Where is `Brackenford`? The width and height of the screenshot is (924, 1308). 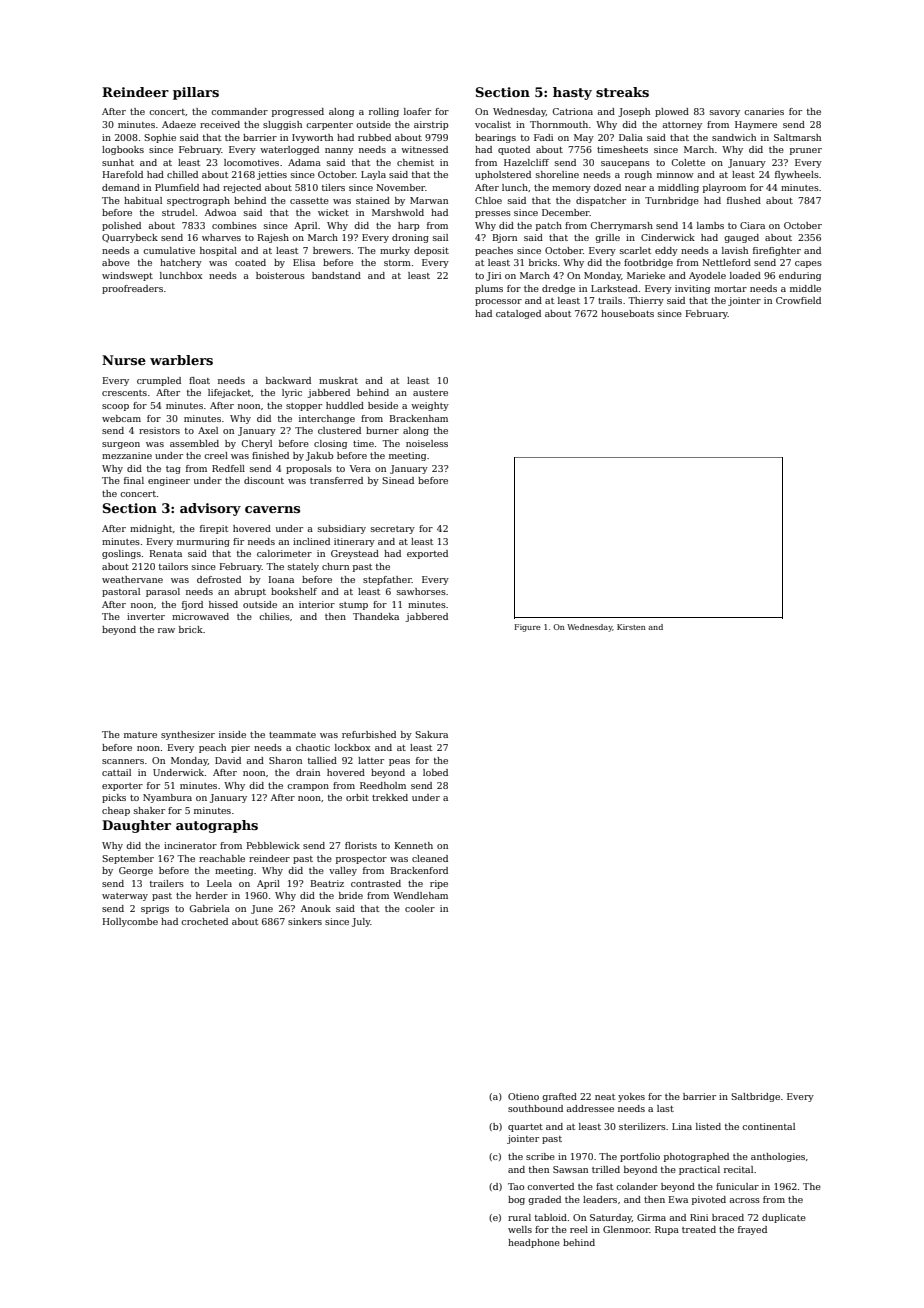 Brackenford is located at coordinates (419, 870).
